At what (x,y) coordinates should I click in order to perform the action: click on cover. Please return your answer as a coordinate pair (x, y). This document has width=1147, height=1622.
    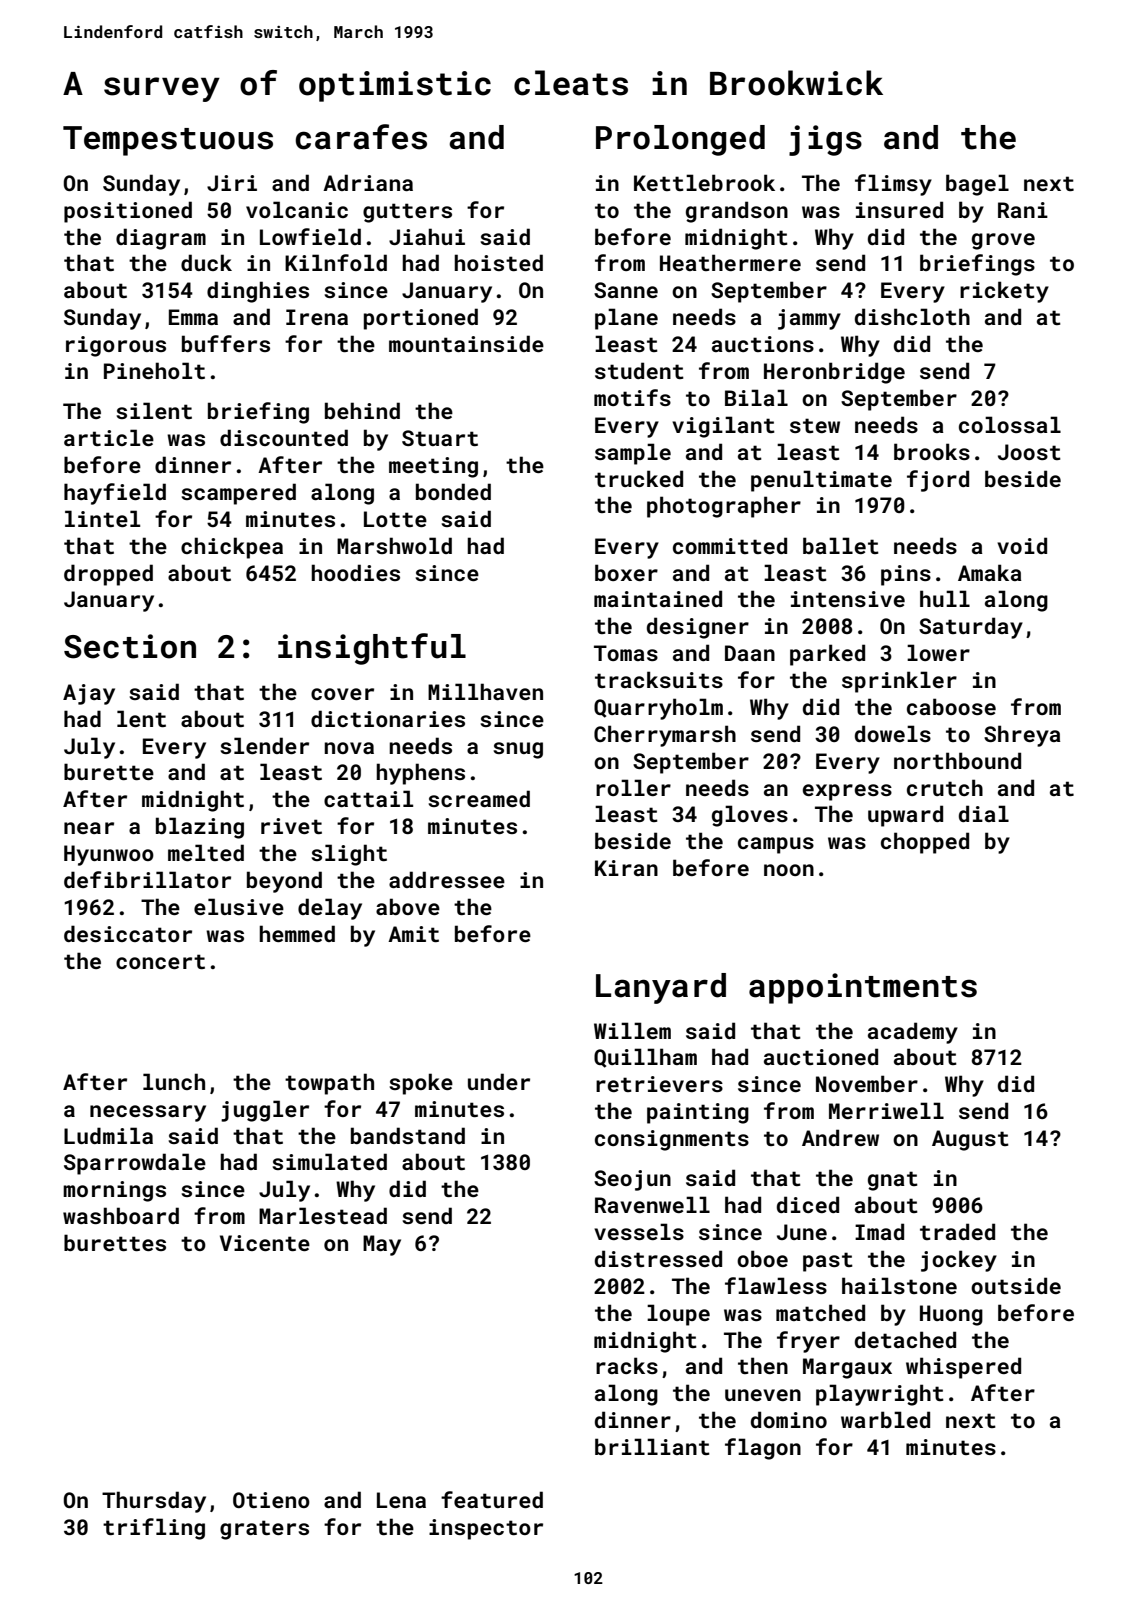
    Looking at the image, I should click on (342, 694).
